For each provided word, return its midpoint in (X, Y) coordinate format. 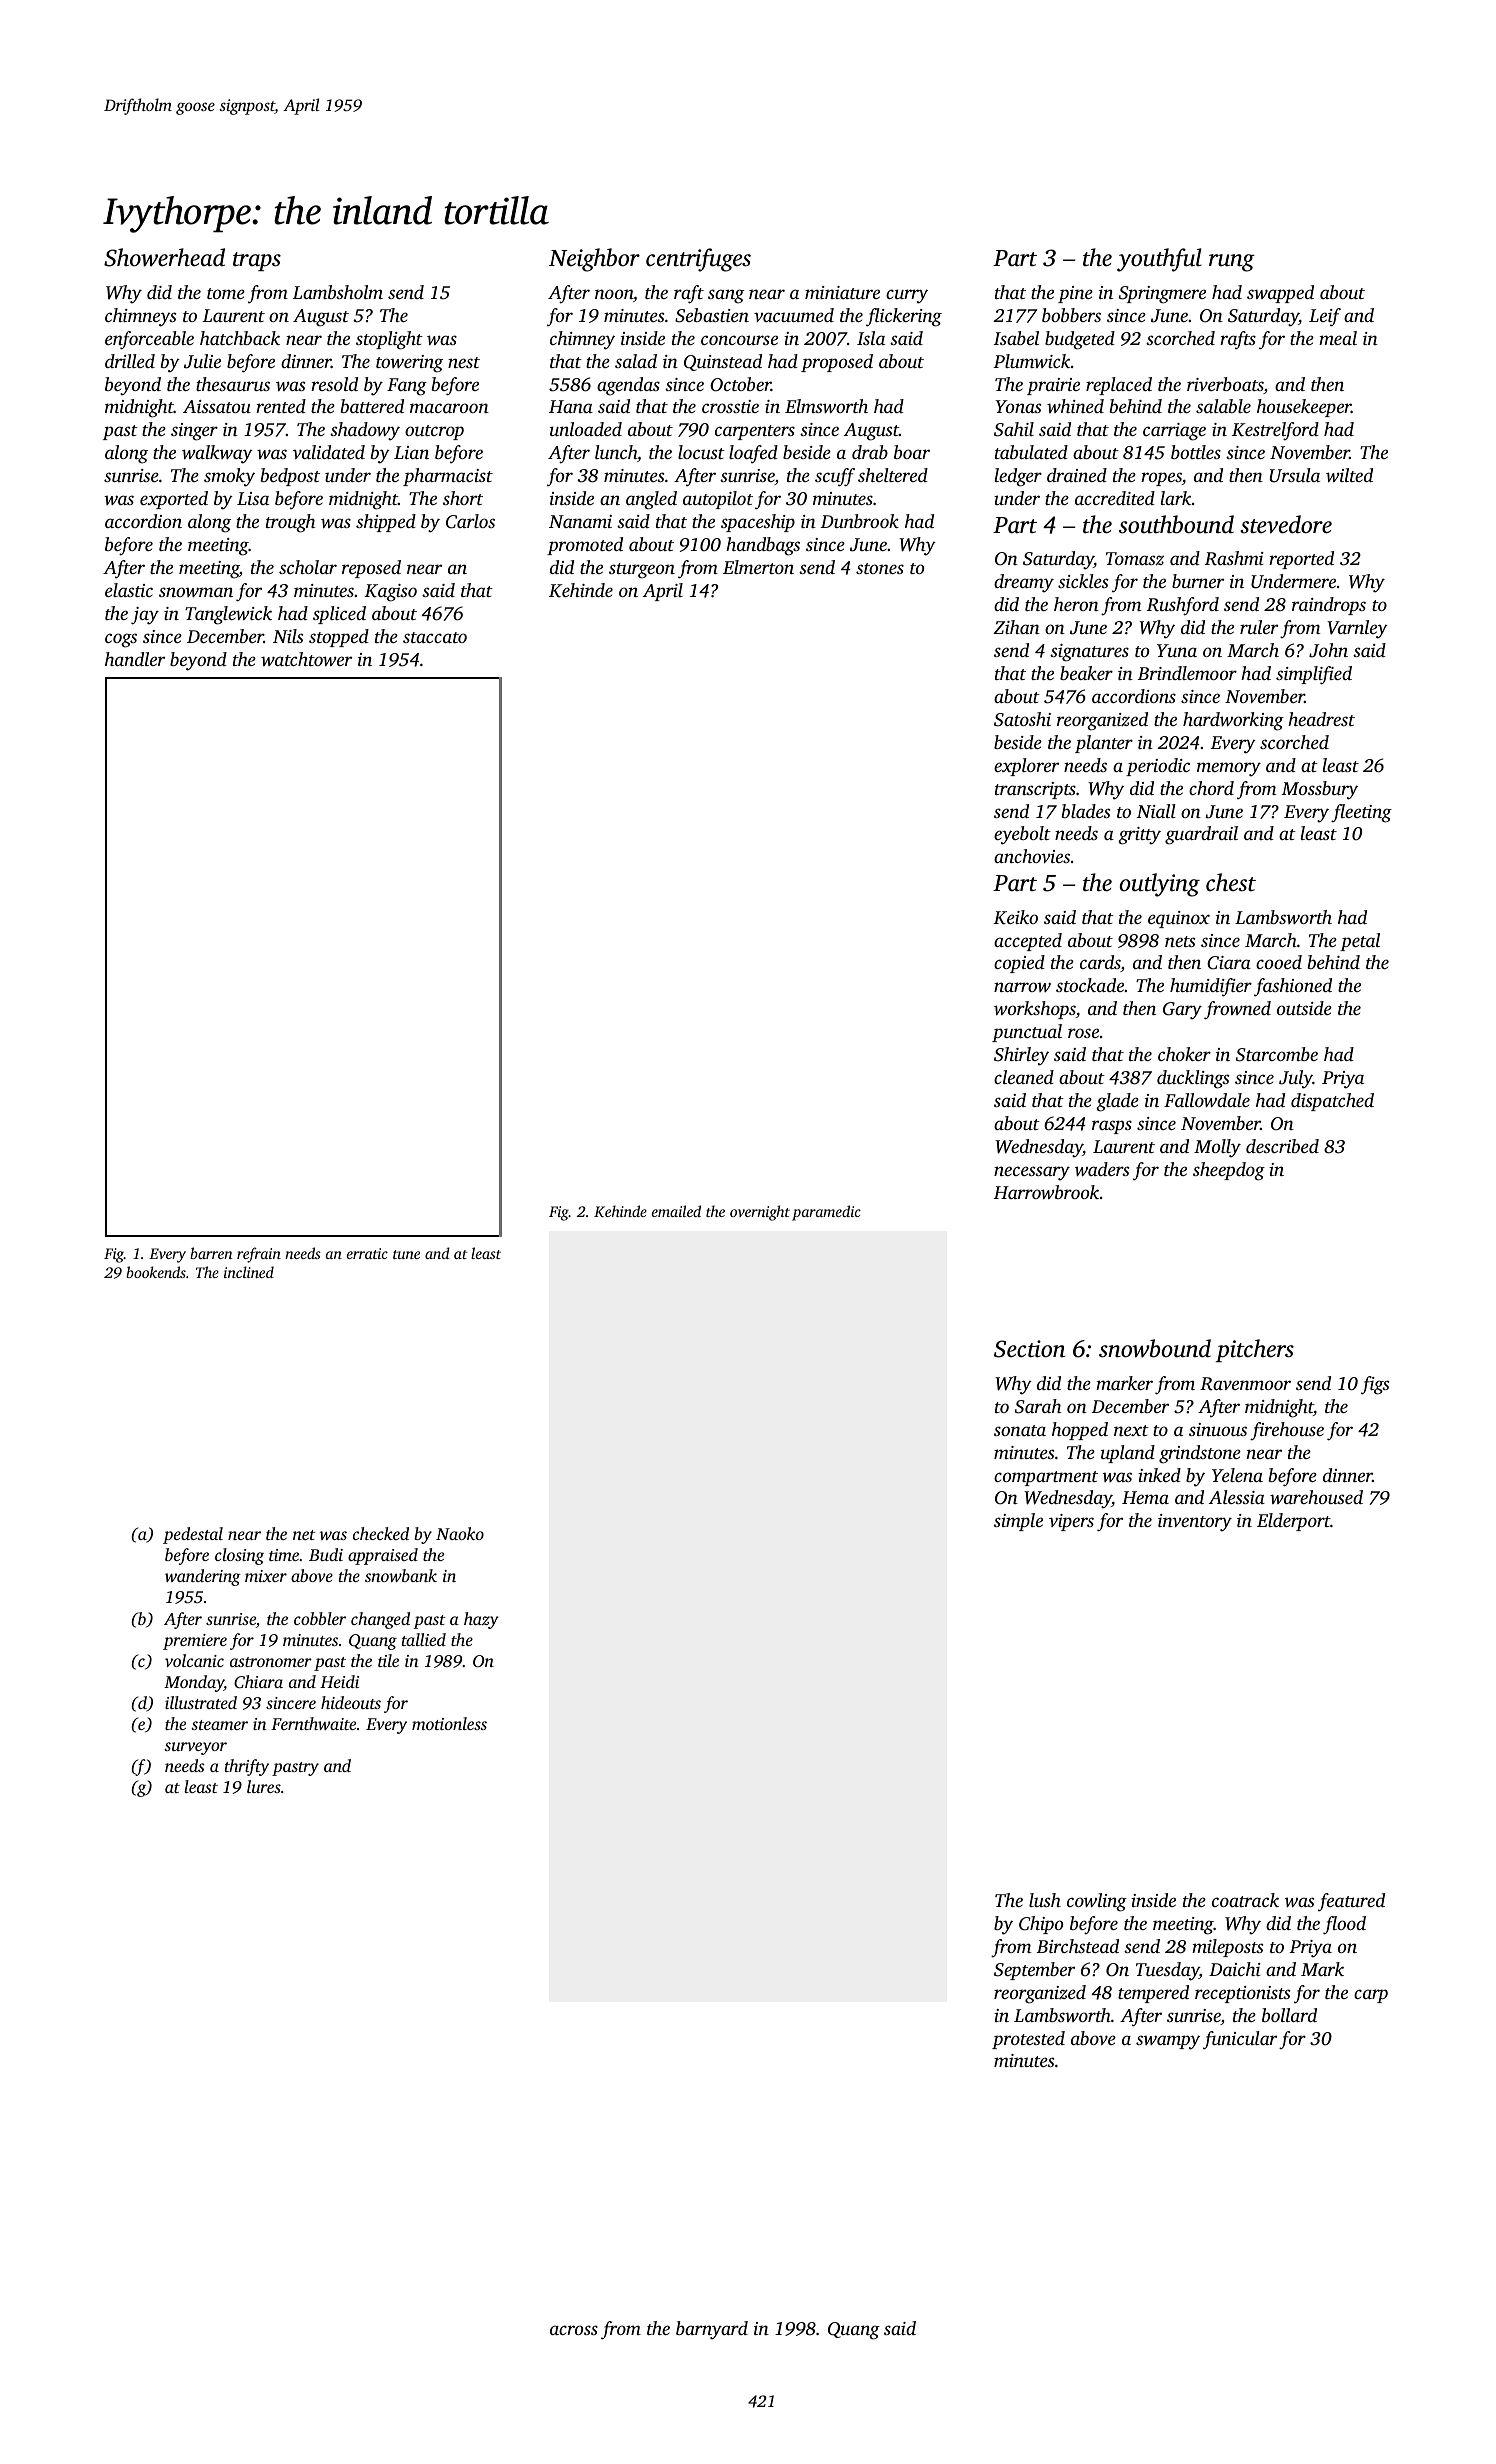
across (574, 2330)
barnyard (712, 2330)
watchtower (306, 659)
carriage (1174, 432)
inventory (1195, 1523)
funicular (1240, 2040)
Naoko (460, 1533)
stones (880, 568)
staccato (435, 637)
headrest (1321, 719)
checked (381, 1533)
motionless (449, 1723)
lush (1045, 1900)
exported (174, 500)
